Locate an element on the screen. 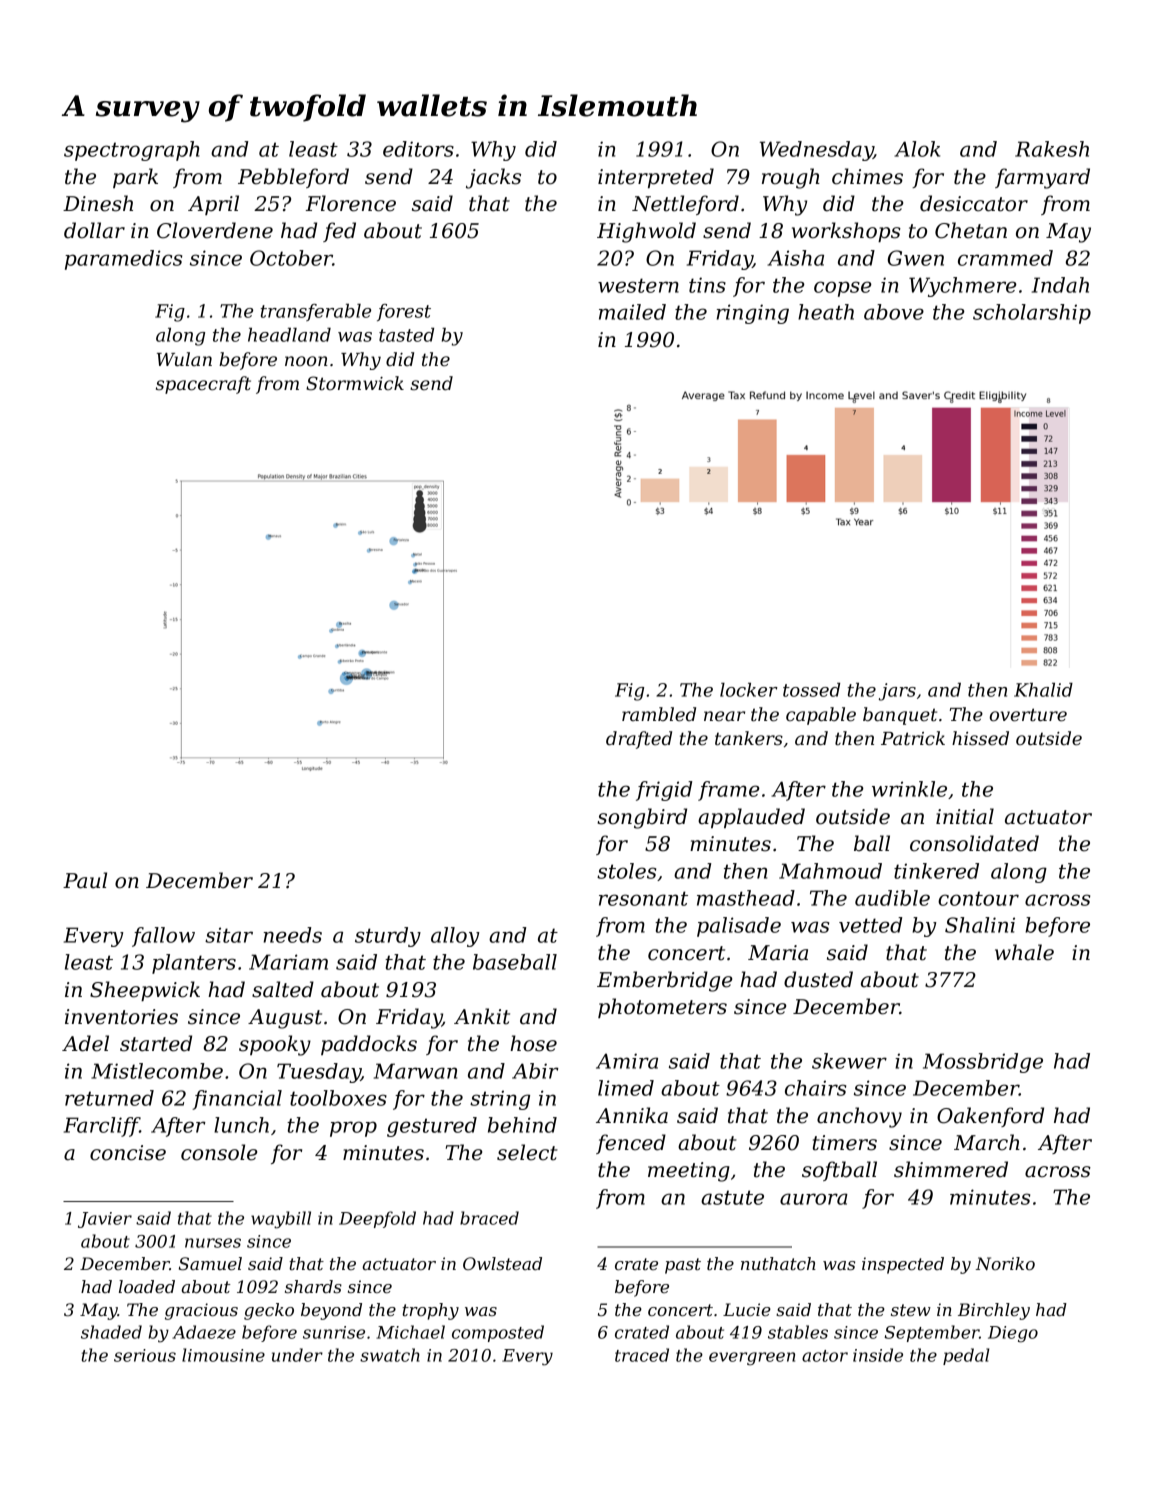 The width and height of the screenshot is (1155, 1494). rambled is located at coordinates (659, 714).
